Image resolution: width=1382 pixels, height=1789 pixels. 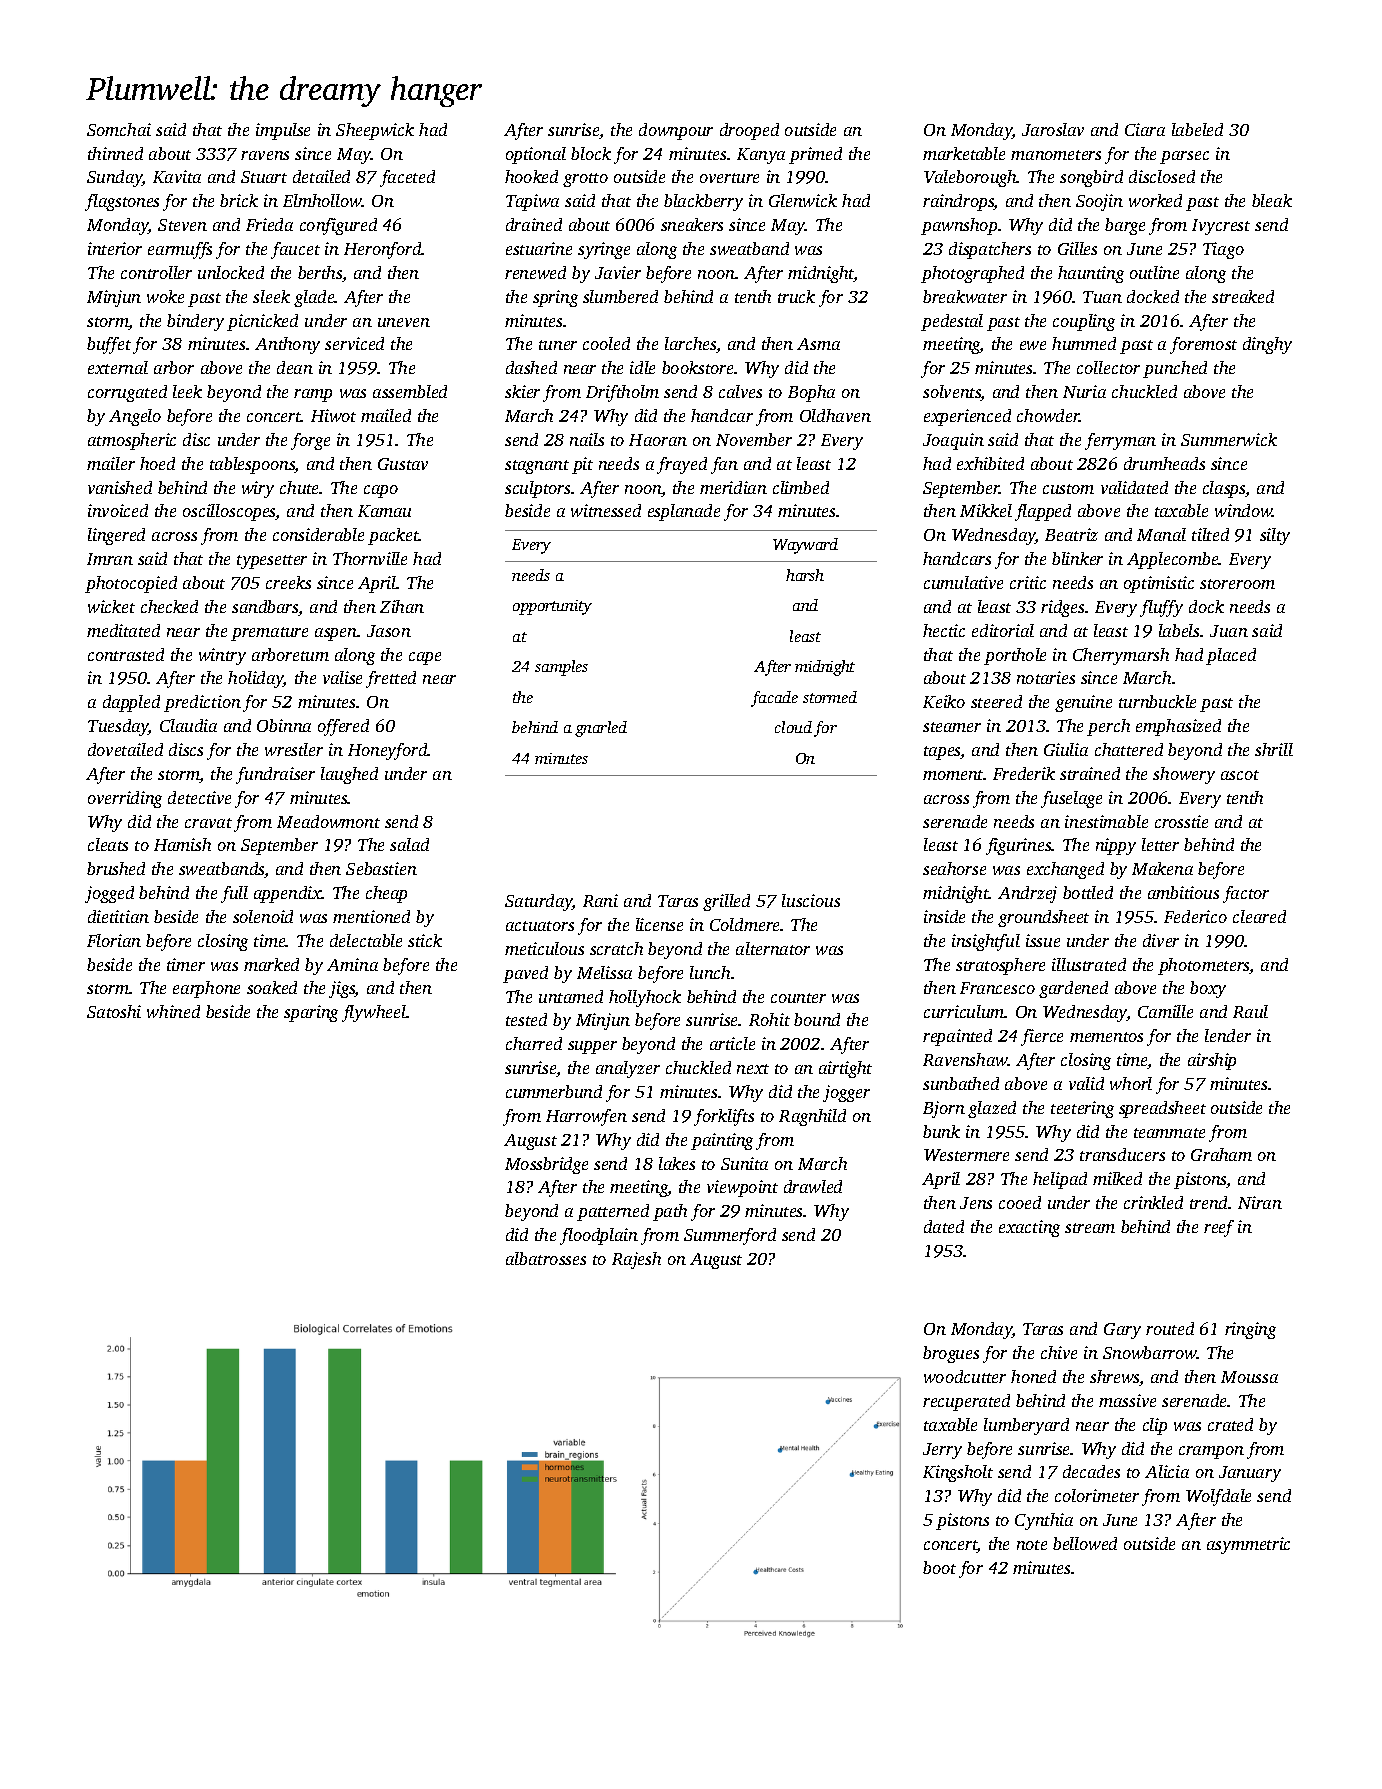 I want to click on boot, so click(x=939, y=1567).
